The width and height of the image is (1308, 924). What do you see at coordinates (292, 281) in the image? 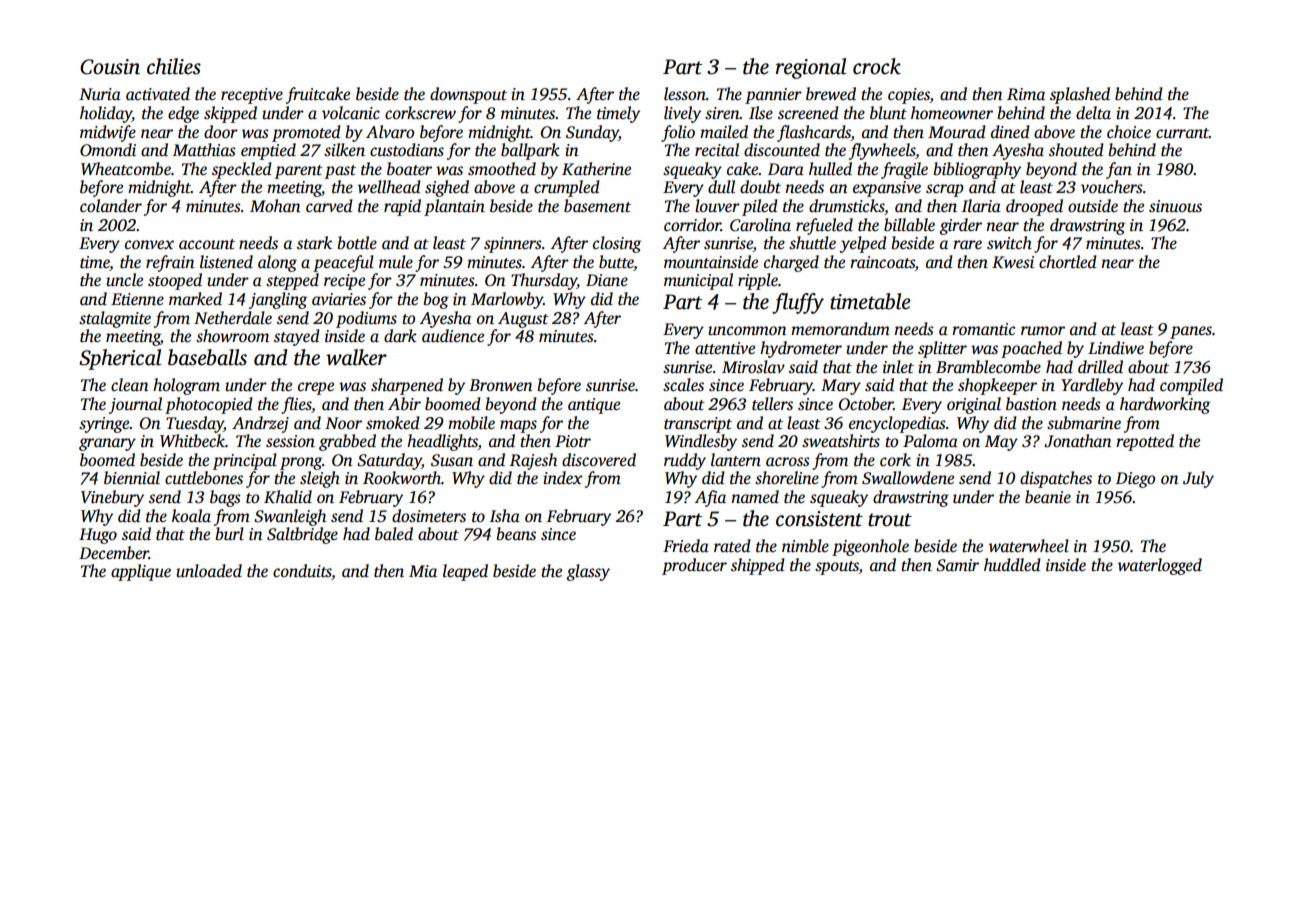
I see `stepped` at bounding box center [292, 281].
